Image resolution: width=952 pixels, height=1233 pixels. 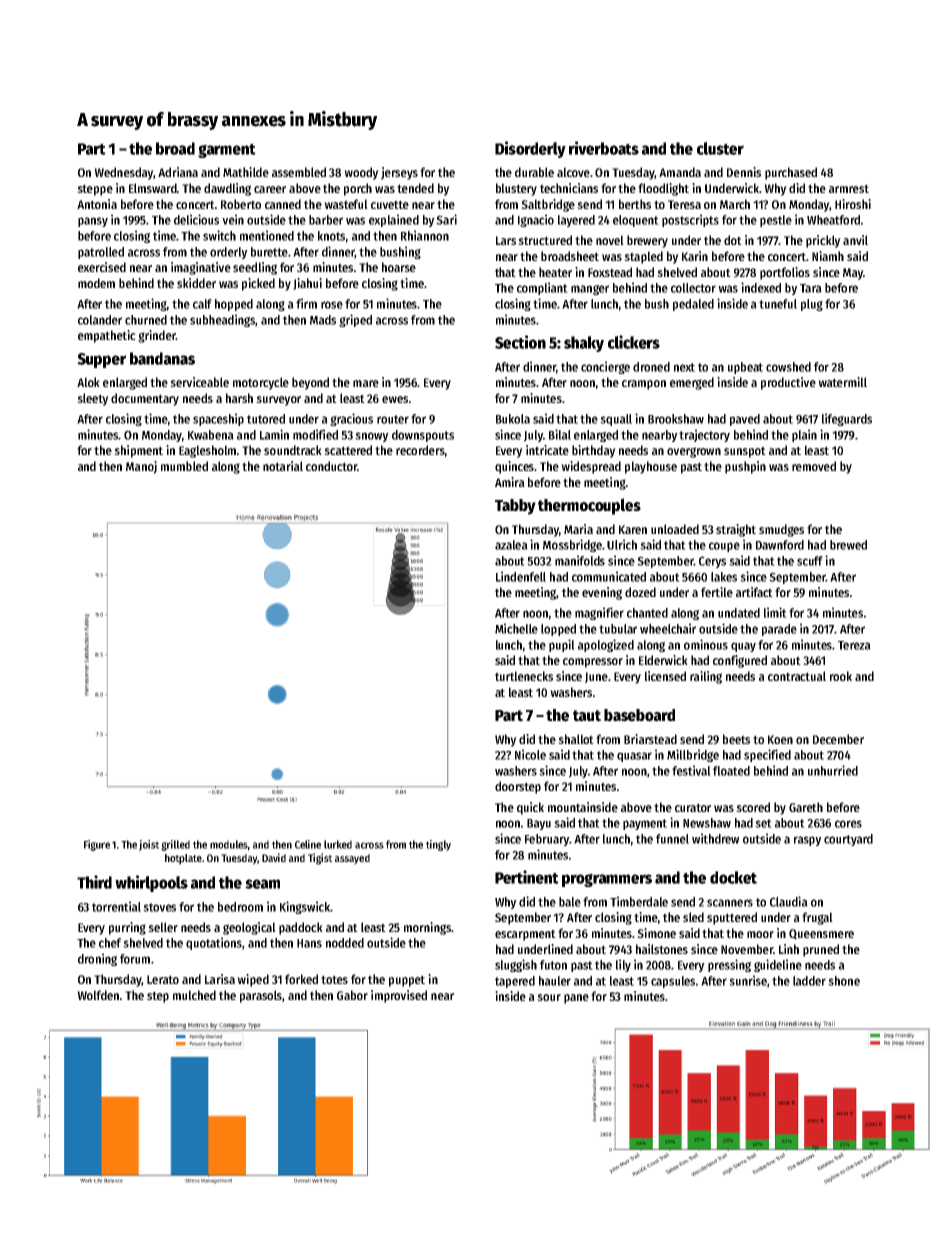 I want to click on capsules, so click(x=673, y=982).
